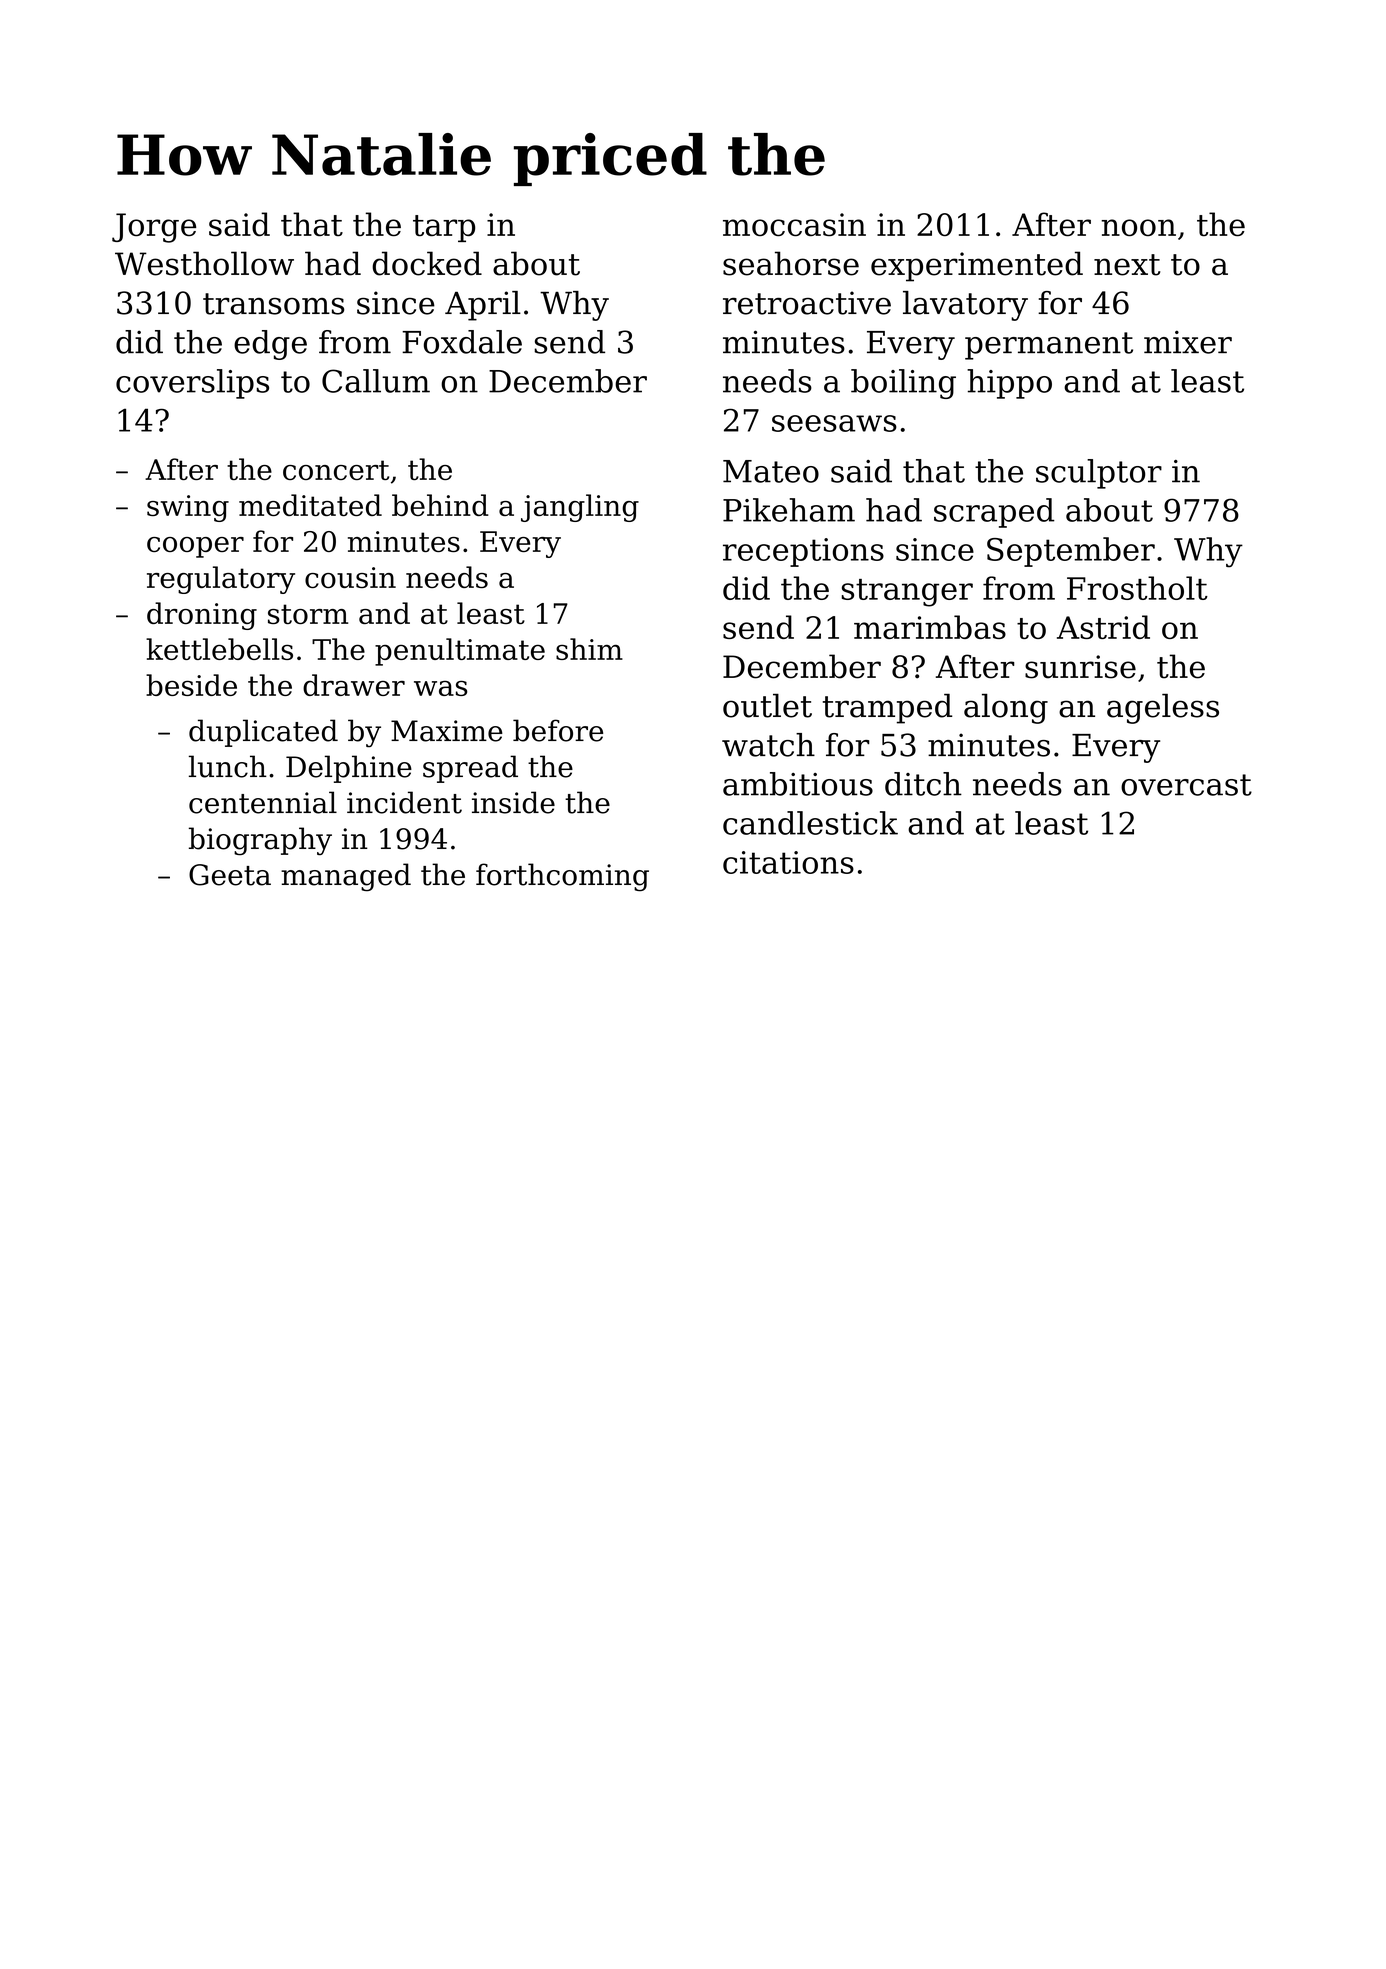 The height and width of the document is (1969, 1386). What do you see at coordinates (1137, 588) in the document?
I see `Frostholt` at bounding box center [1137, 588].
